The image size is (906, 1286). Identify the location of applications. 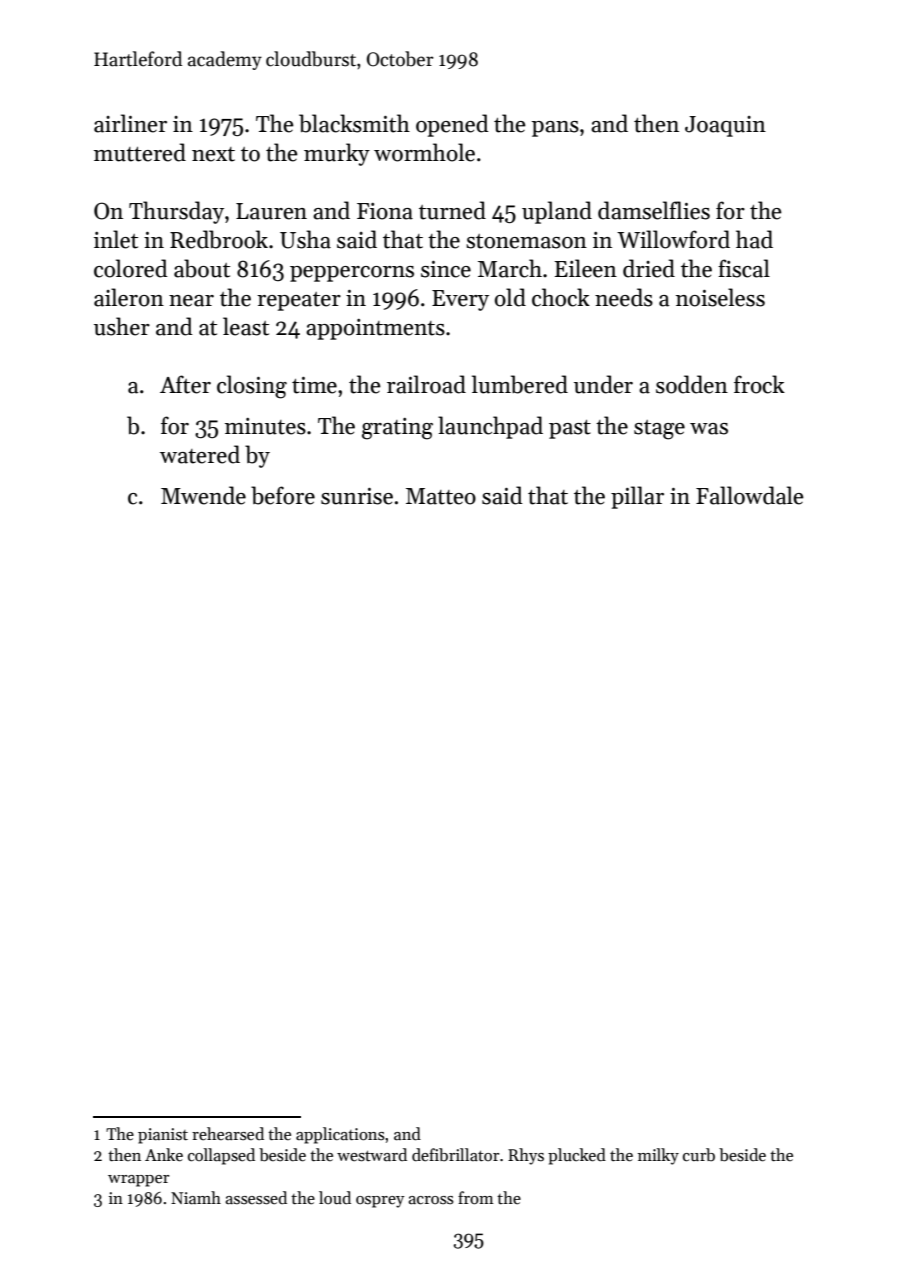
(340, 1135).
